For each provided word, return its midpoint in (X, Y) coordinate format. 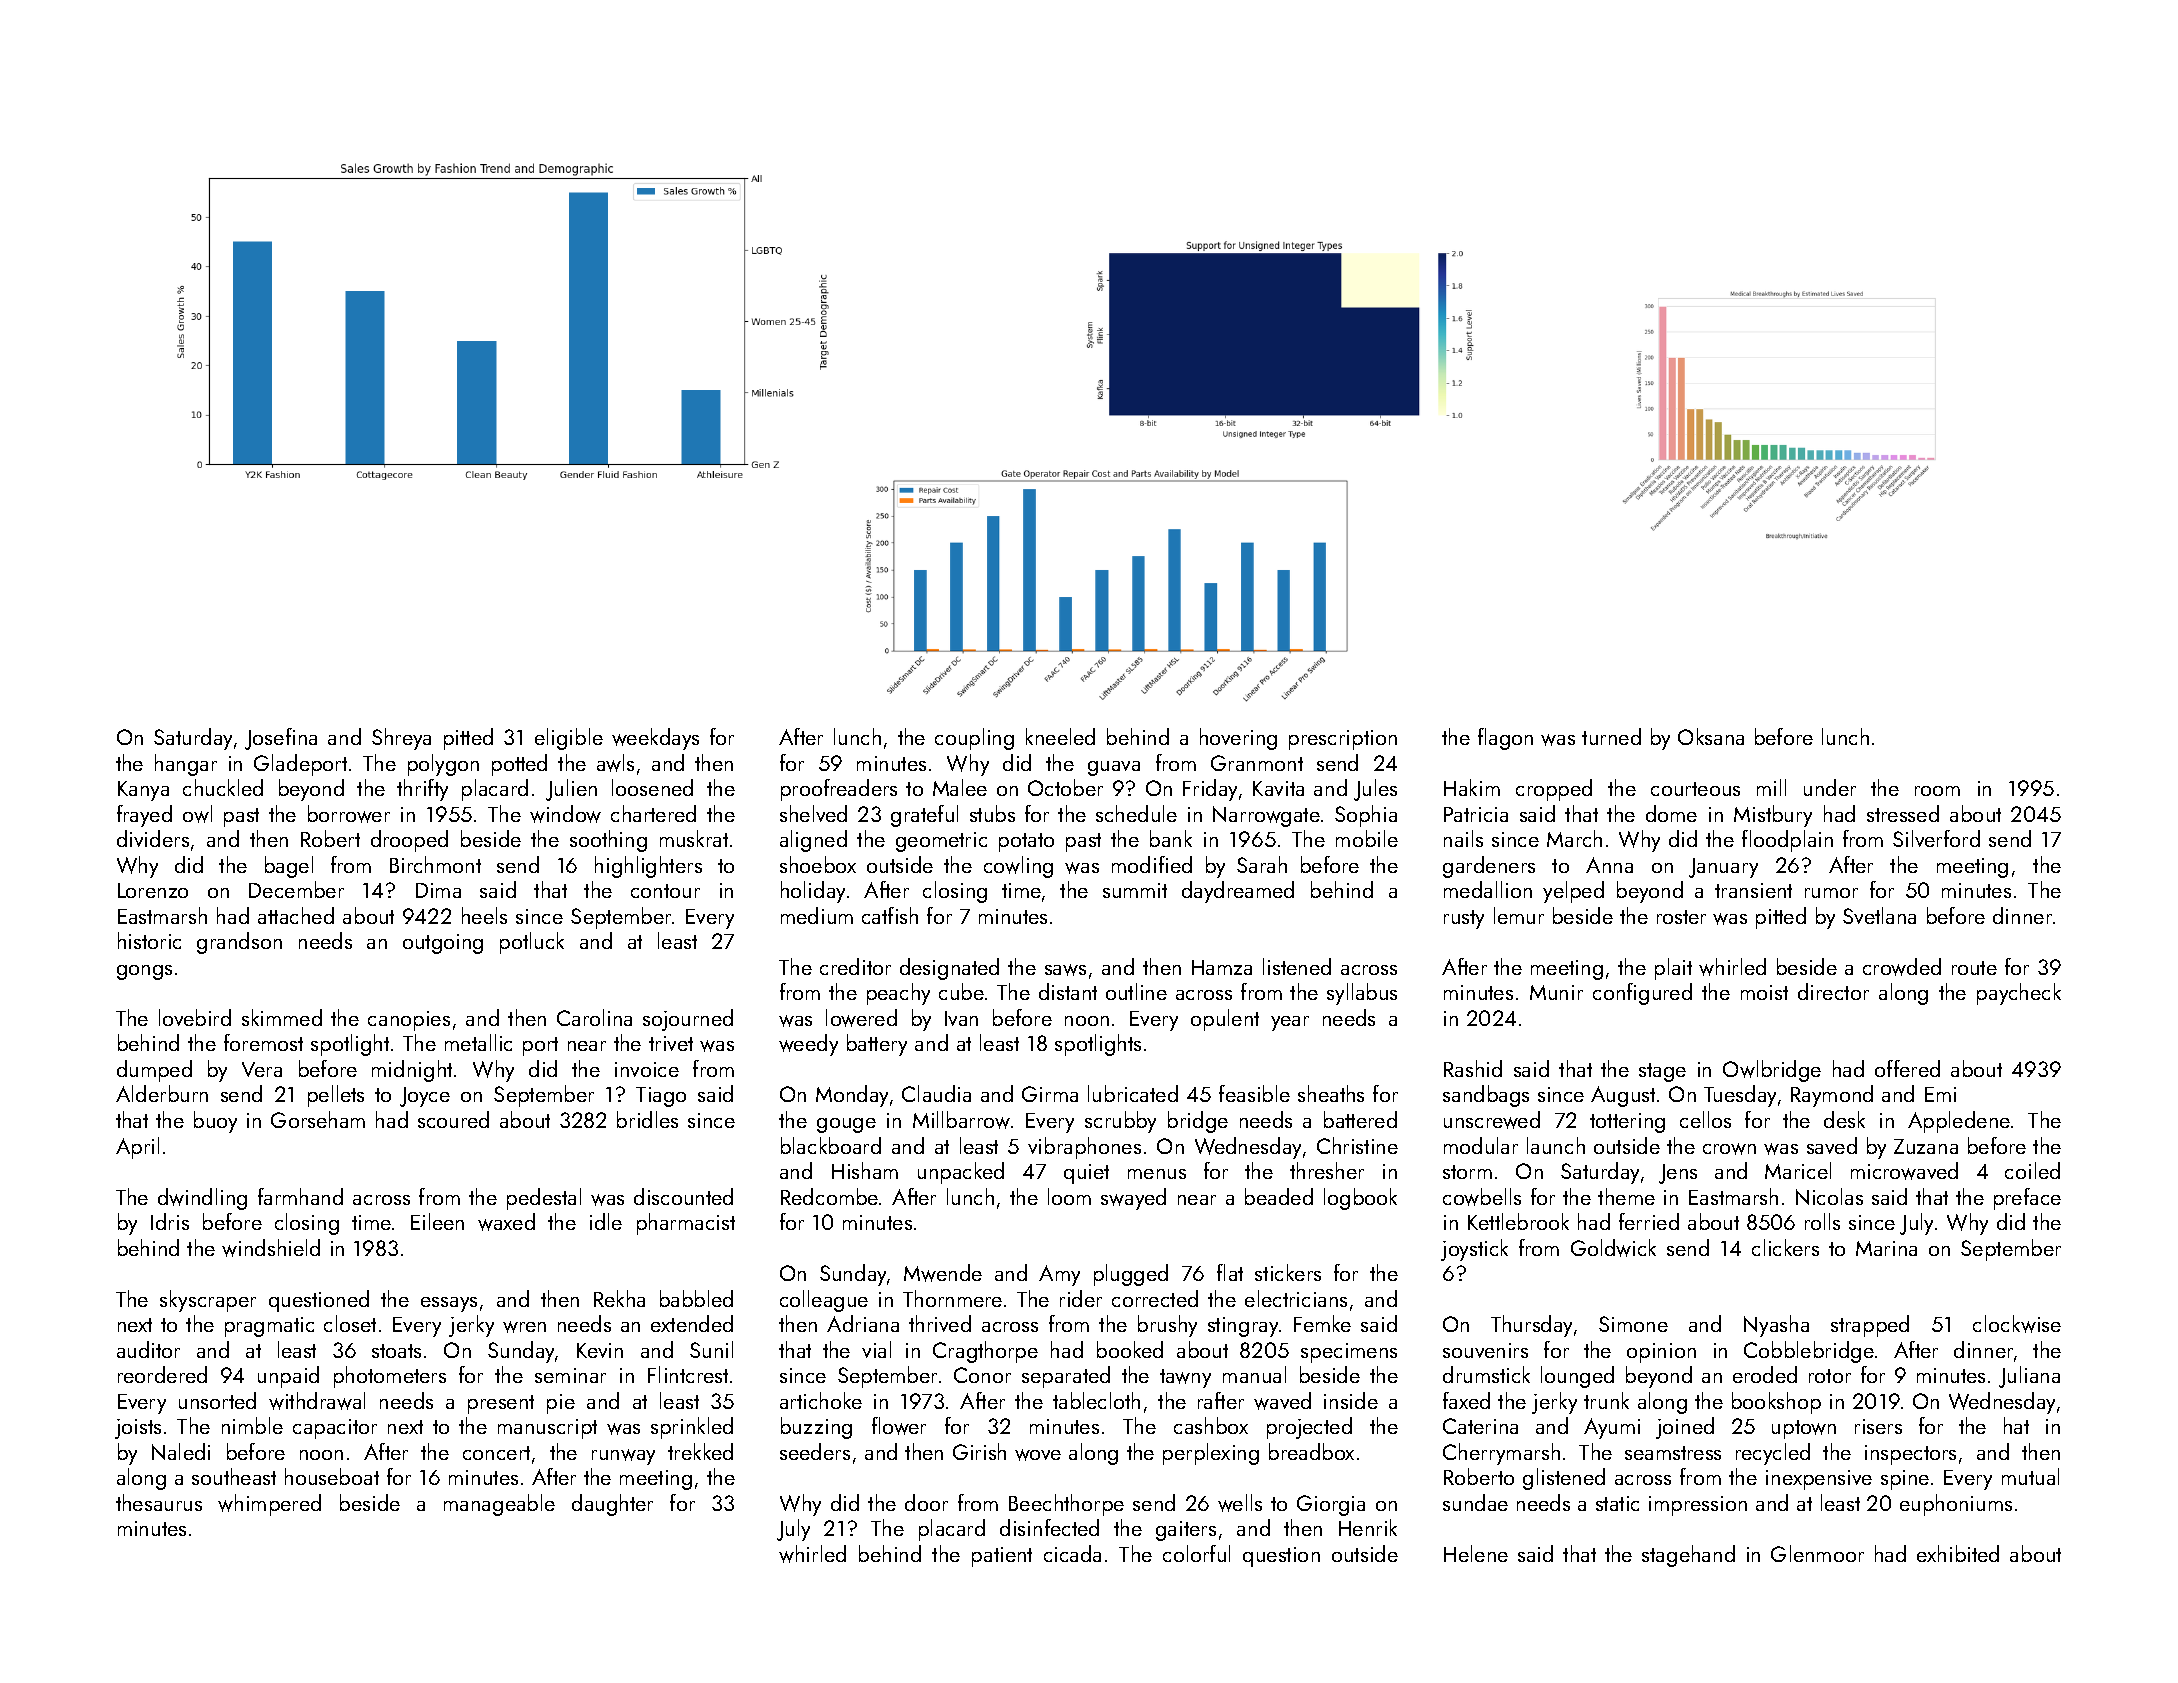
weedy (808, 1045)
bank (1171, 838)
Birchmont (435, 864)
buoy (215, 1122)
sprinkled (692, 1428)
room (1937, 791)
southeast (234, 1476)
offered (1907, 1068)
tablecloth (1096, 1400)
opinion (1661, 1353)
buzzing (816, 1428)
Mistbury (1773, 816)
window (565, 814)
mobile (1367, 838)
